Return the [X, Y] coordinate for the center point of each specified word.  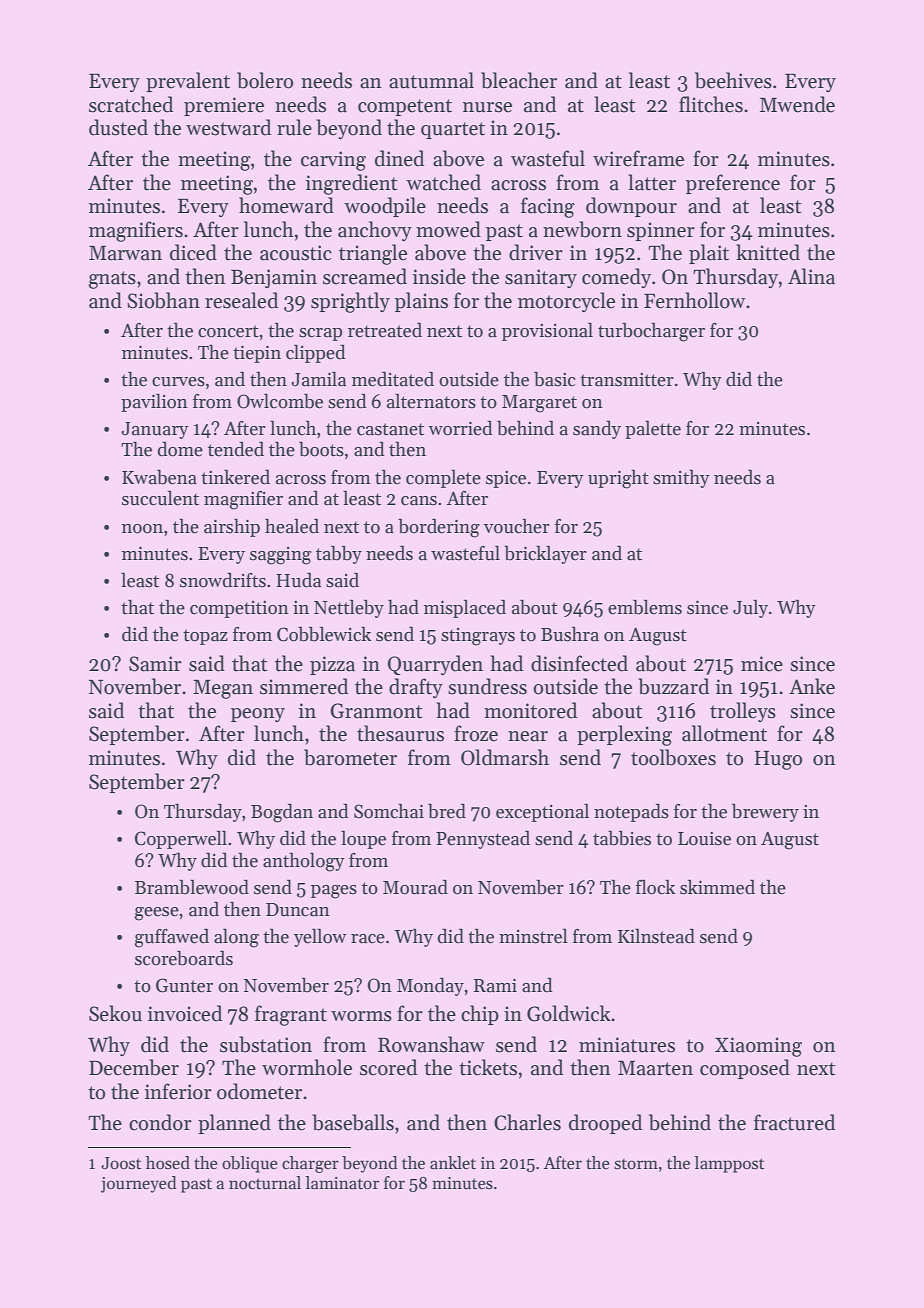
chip [480, 1015]
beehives [733, 80]
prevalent [188, 82]
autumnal [431, 80]
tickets [488, 1067]
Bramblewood [192, 887]
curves [178, 382]
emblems [645, 607]
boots [321, 449]
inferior [178, 1091]
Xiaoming [758, 1047]
